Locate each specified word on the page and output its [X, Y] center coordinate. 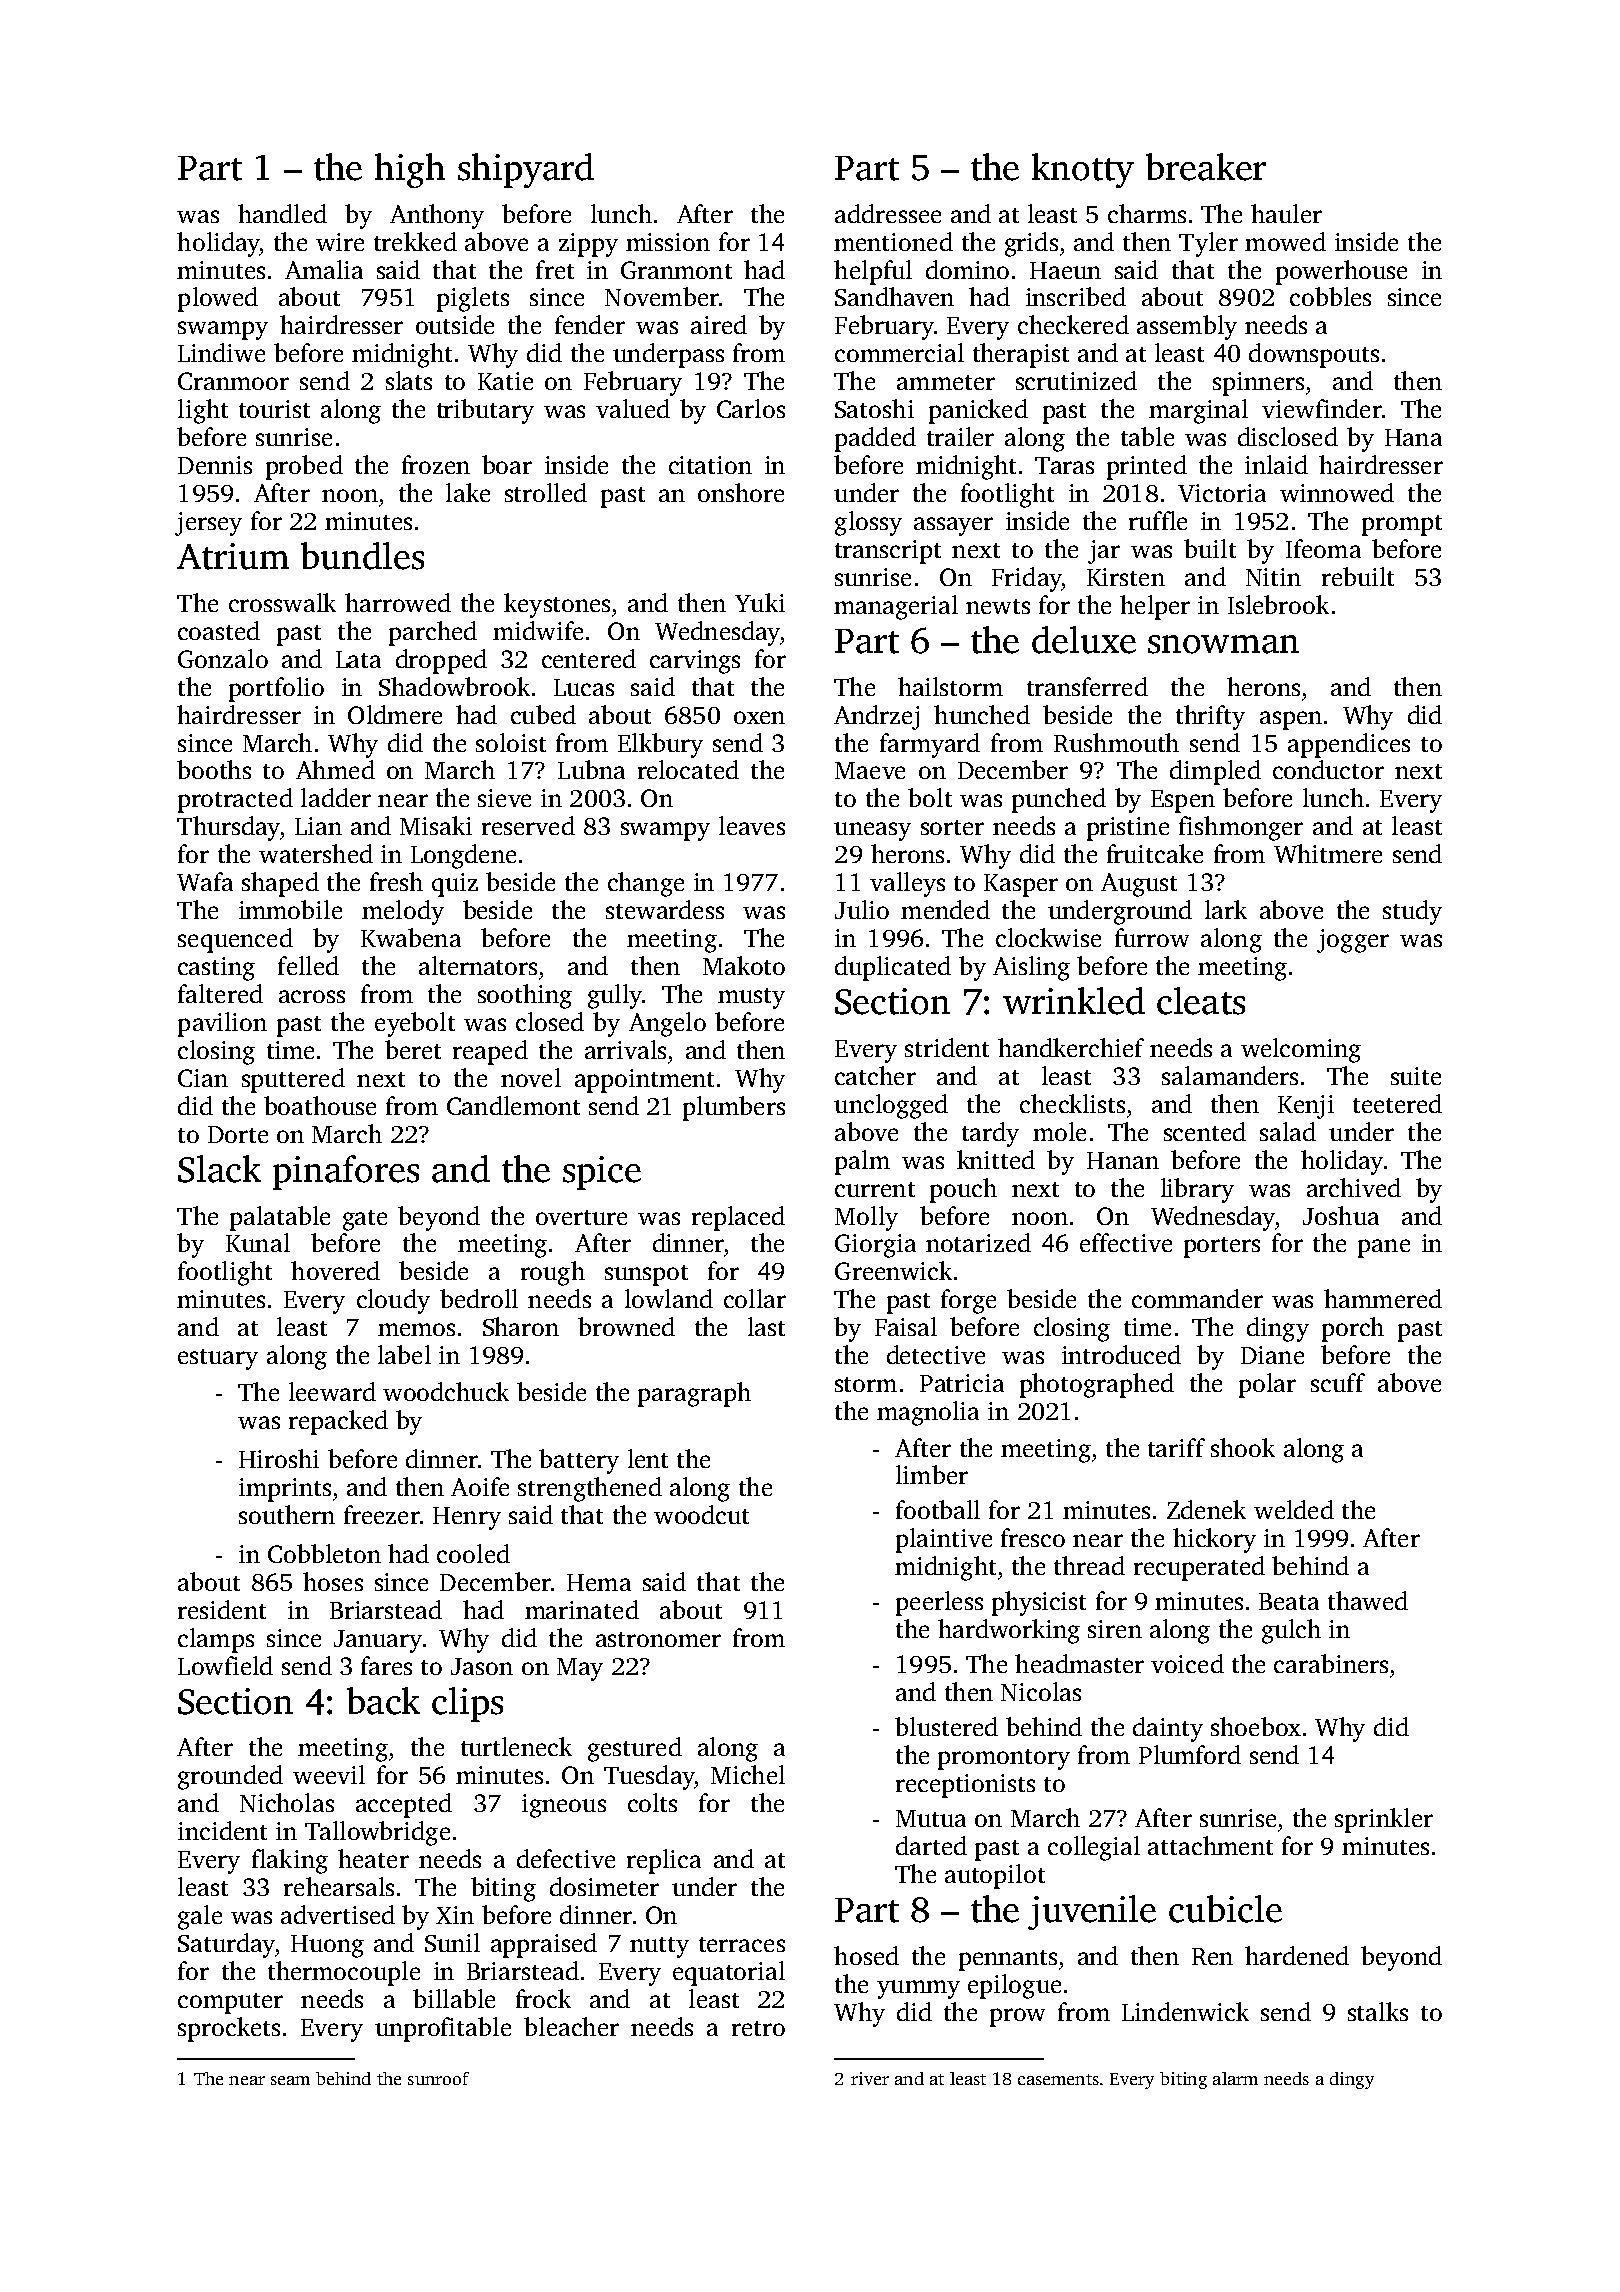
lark [1226, 909]
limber [932, 1474]
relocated [688, 769]
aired [719, 324]
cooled [473, 1553]
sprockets [229, 2029]
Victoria [1222, 493]
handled [282, 213]
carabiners [1331, 1663]
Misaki [436, 825]
